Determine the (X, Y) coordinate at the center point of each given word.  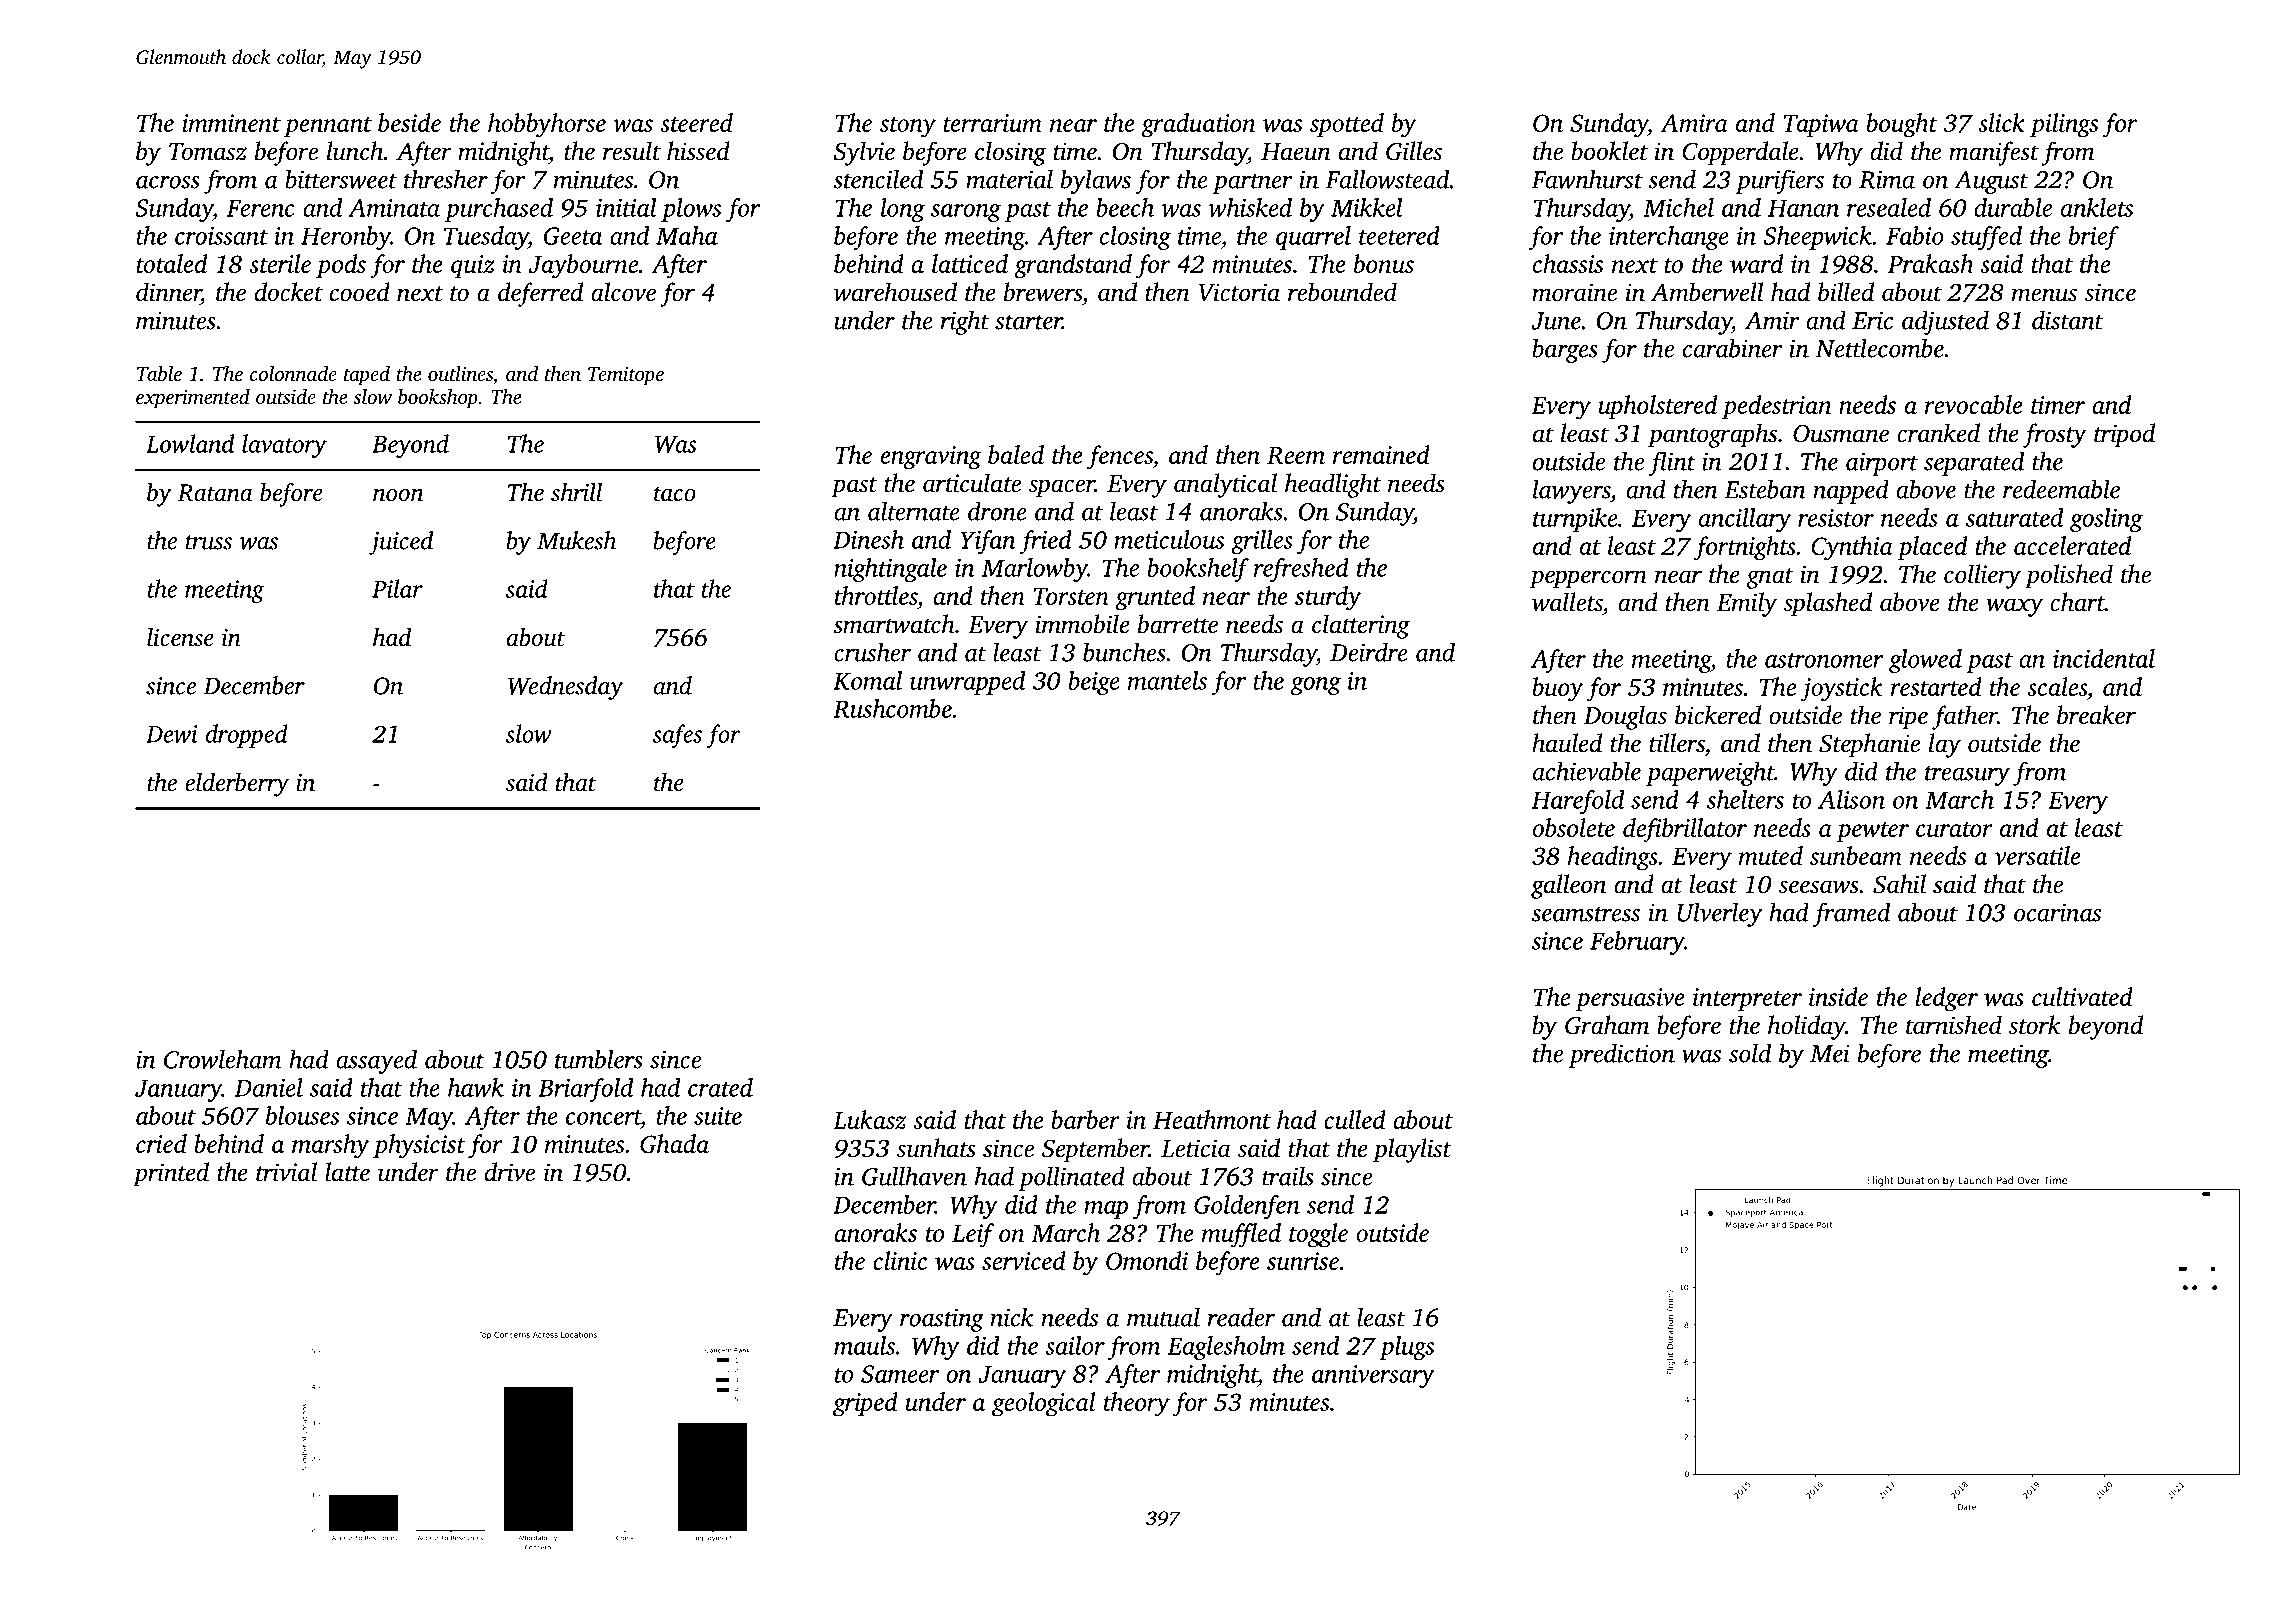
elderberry (237, 785)
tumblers (599, 1059)
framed (1851, 914)
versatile (2038, 855)
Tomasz (208, 152)
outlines (460, 373)
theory (1137, 1404)
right (965, 322)
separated (1974, 463)
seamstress (1586, 914)
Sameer (900, 1374)
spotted (1347, 125)
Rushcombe (892, 708)
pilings (2064, 125)
